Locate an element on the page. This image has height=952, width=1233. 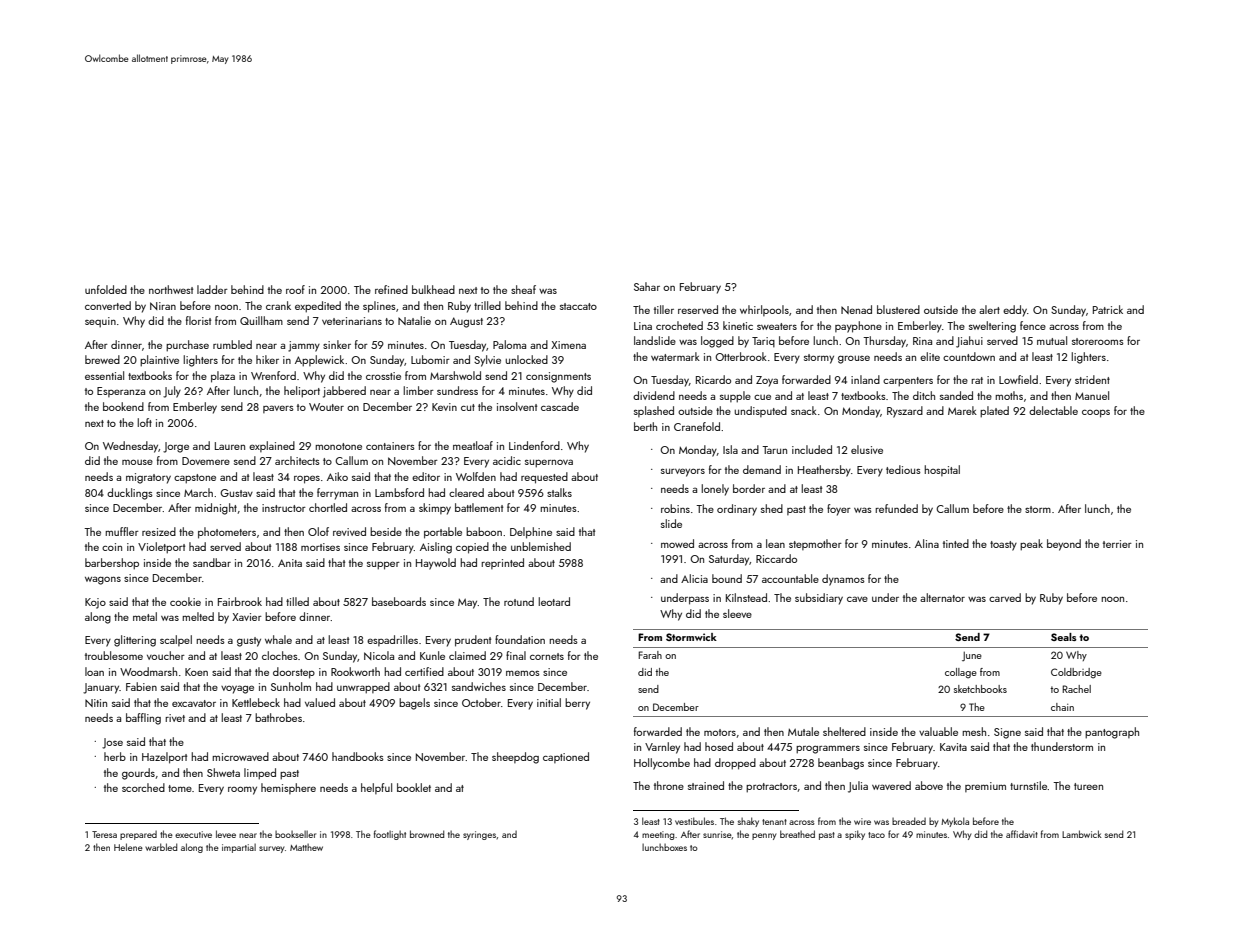
expedited is located at coordinates (318, 307).
